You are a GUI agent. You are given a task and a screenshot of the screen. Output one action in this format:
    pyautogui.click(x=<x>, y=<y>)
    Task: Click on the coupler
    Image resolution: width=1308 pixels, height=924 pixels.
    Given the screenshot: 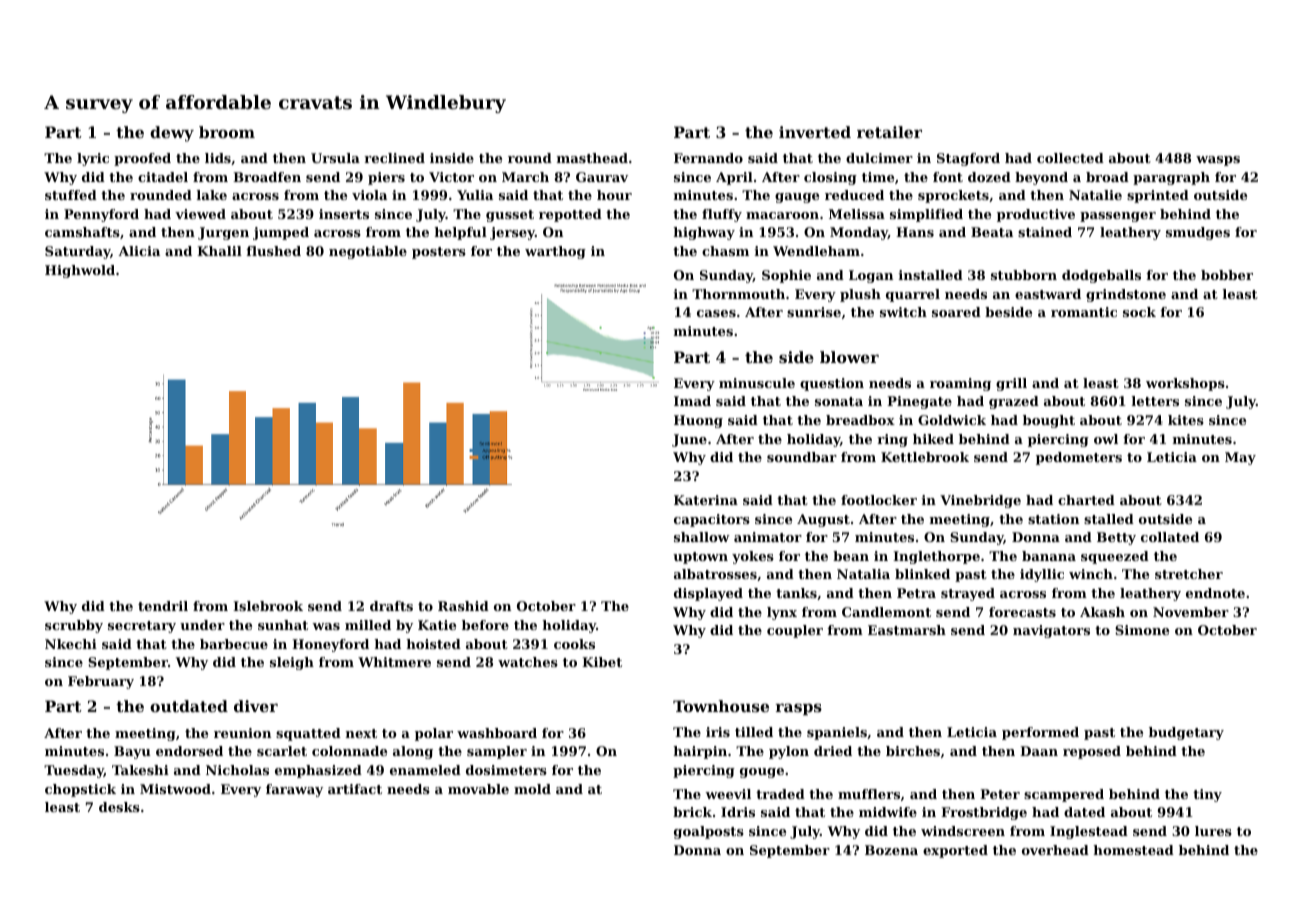 What is the action you would take?
    pyautogui.click(x=795, y=631)
